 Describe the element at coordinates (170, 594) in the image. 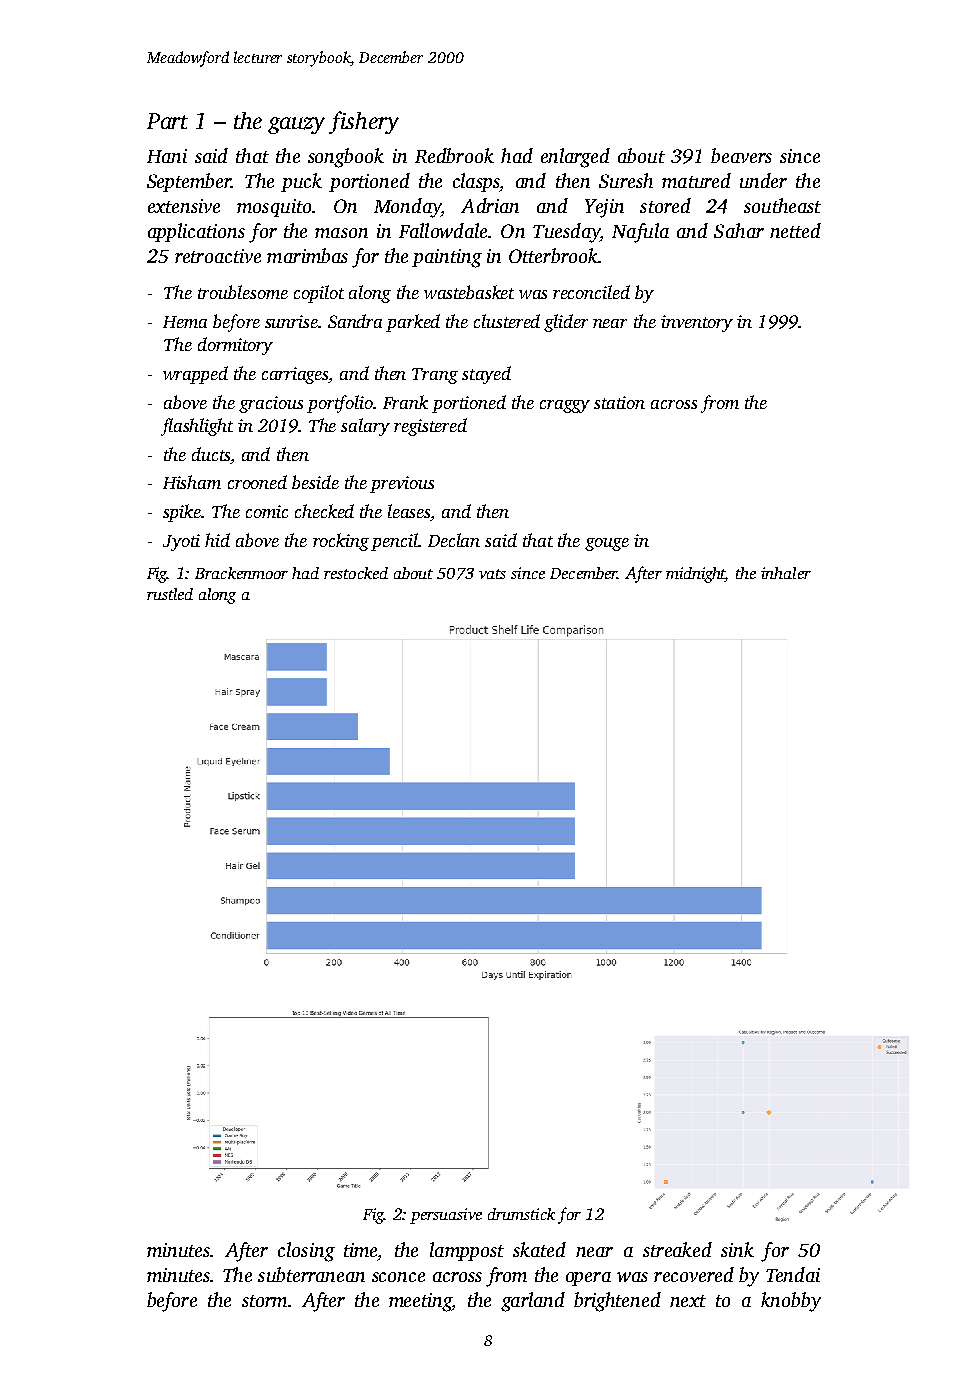

I see `rustled` at that location.
